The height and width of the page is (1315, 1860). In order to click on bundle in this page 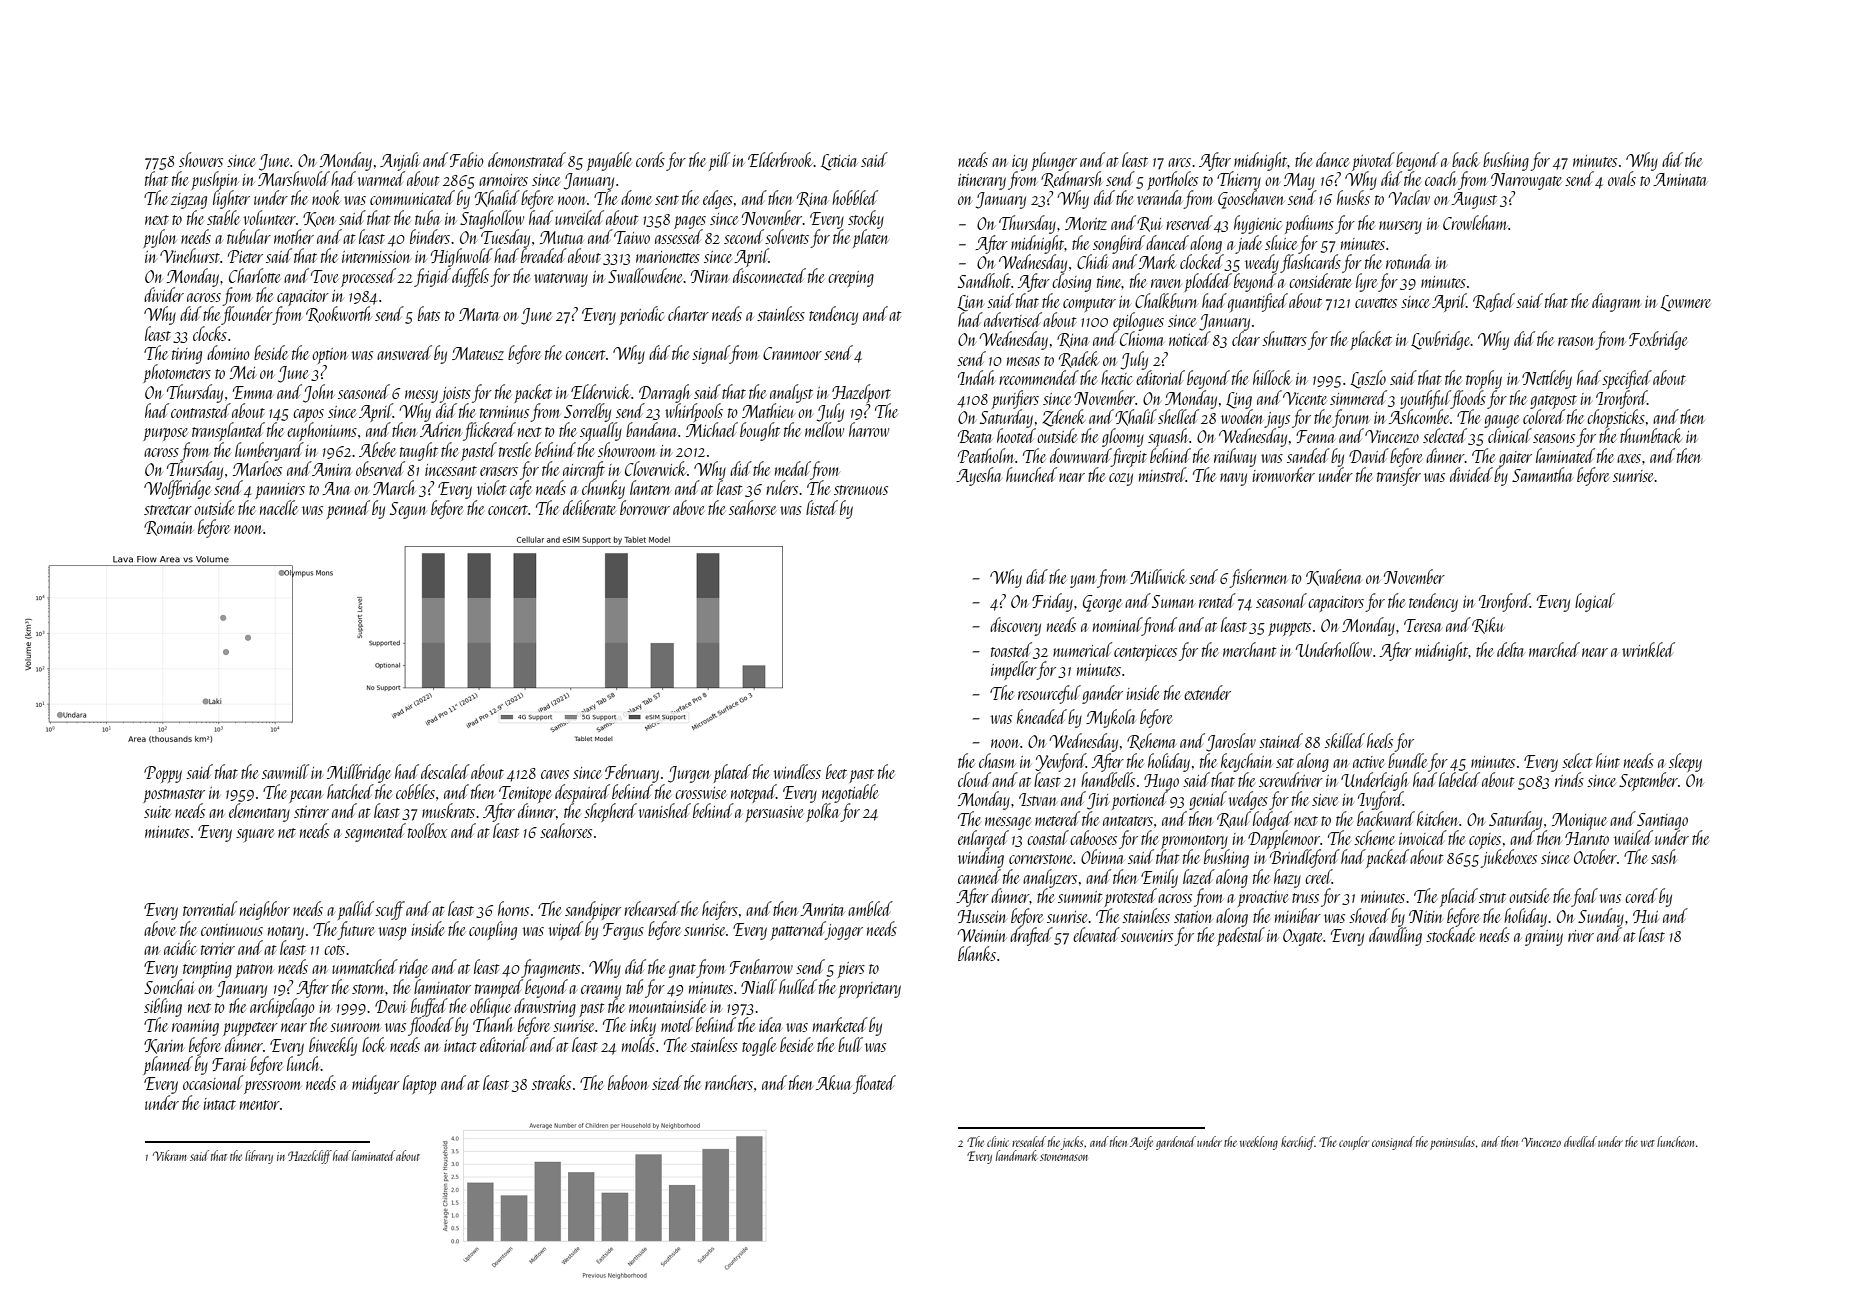, I will do `click(1407, 760)`.
